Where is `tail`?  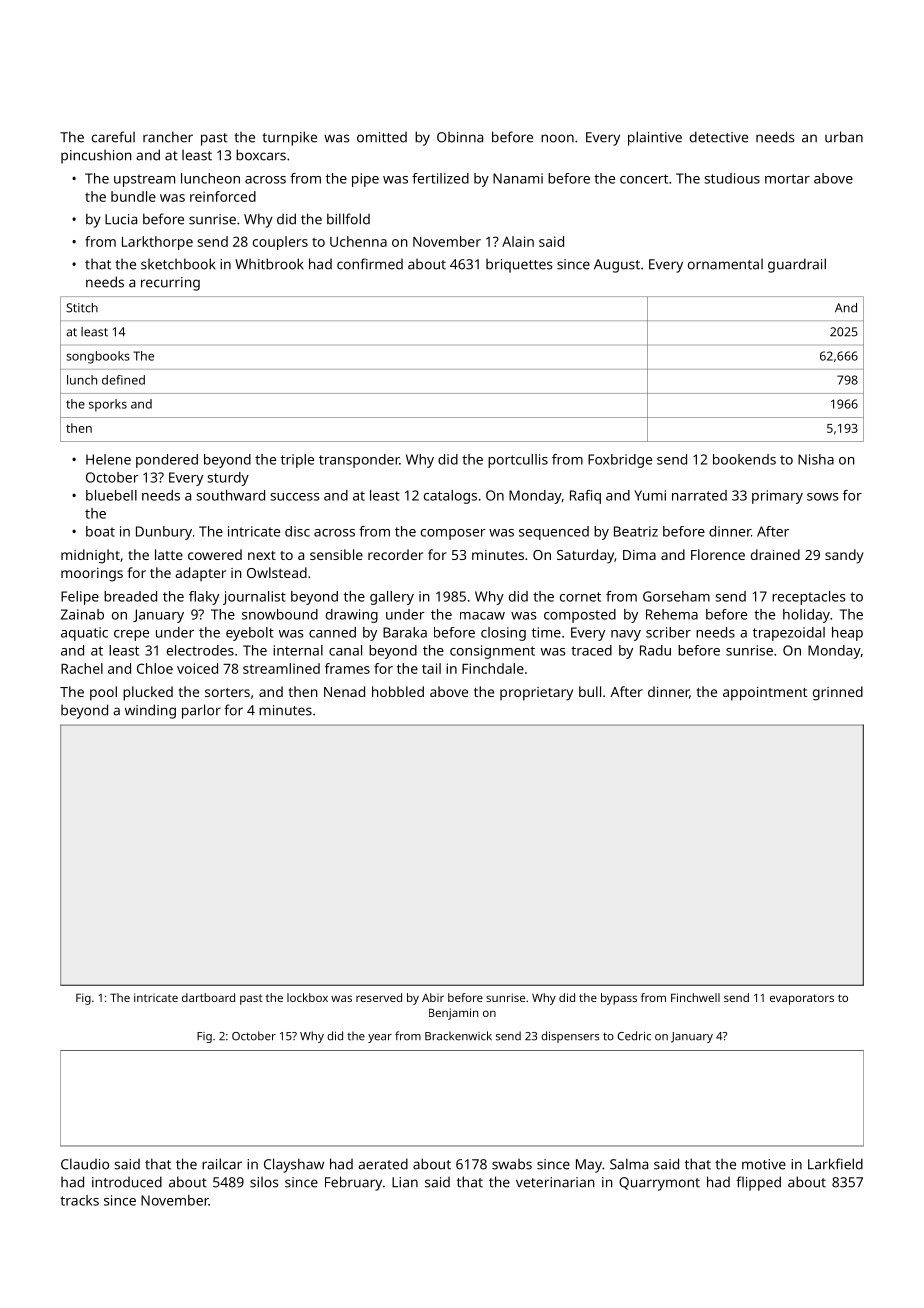
tail is located at coordinates (431, 668).
